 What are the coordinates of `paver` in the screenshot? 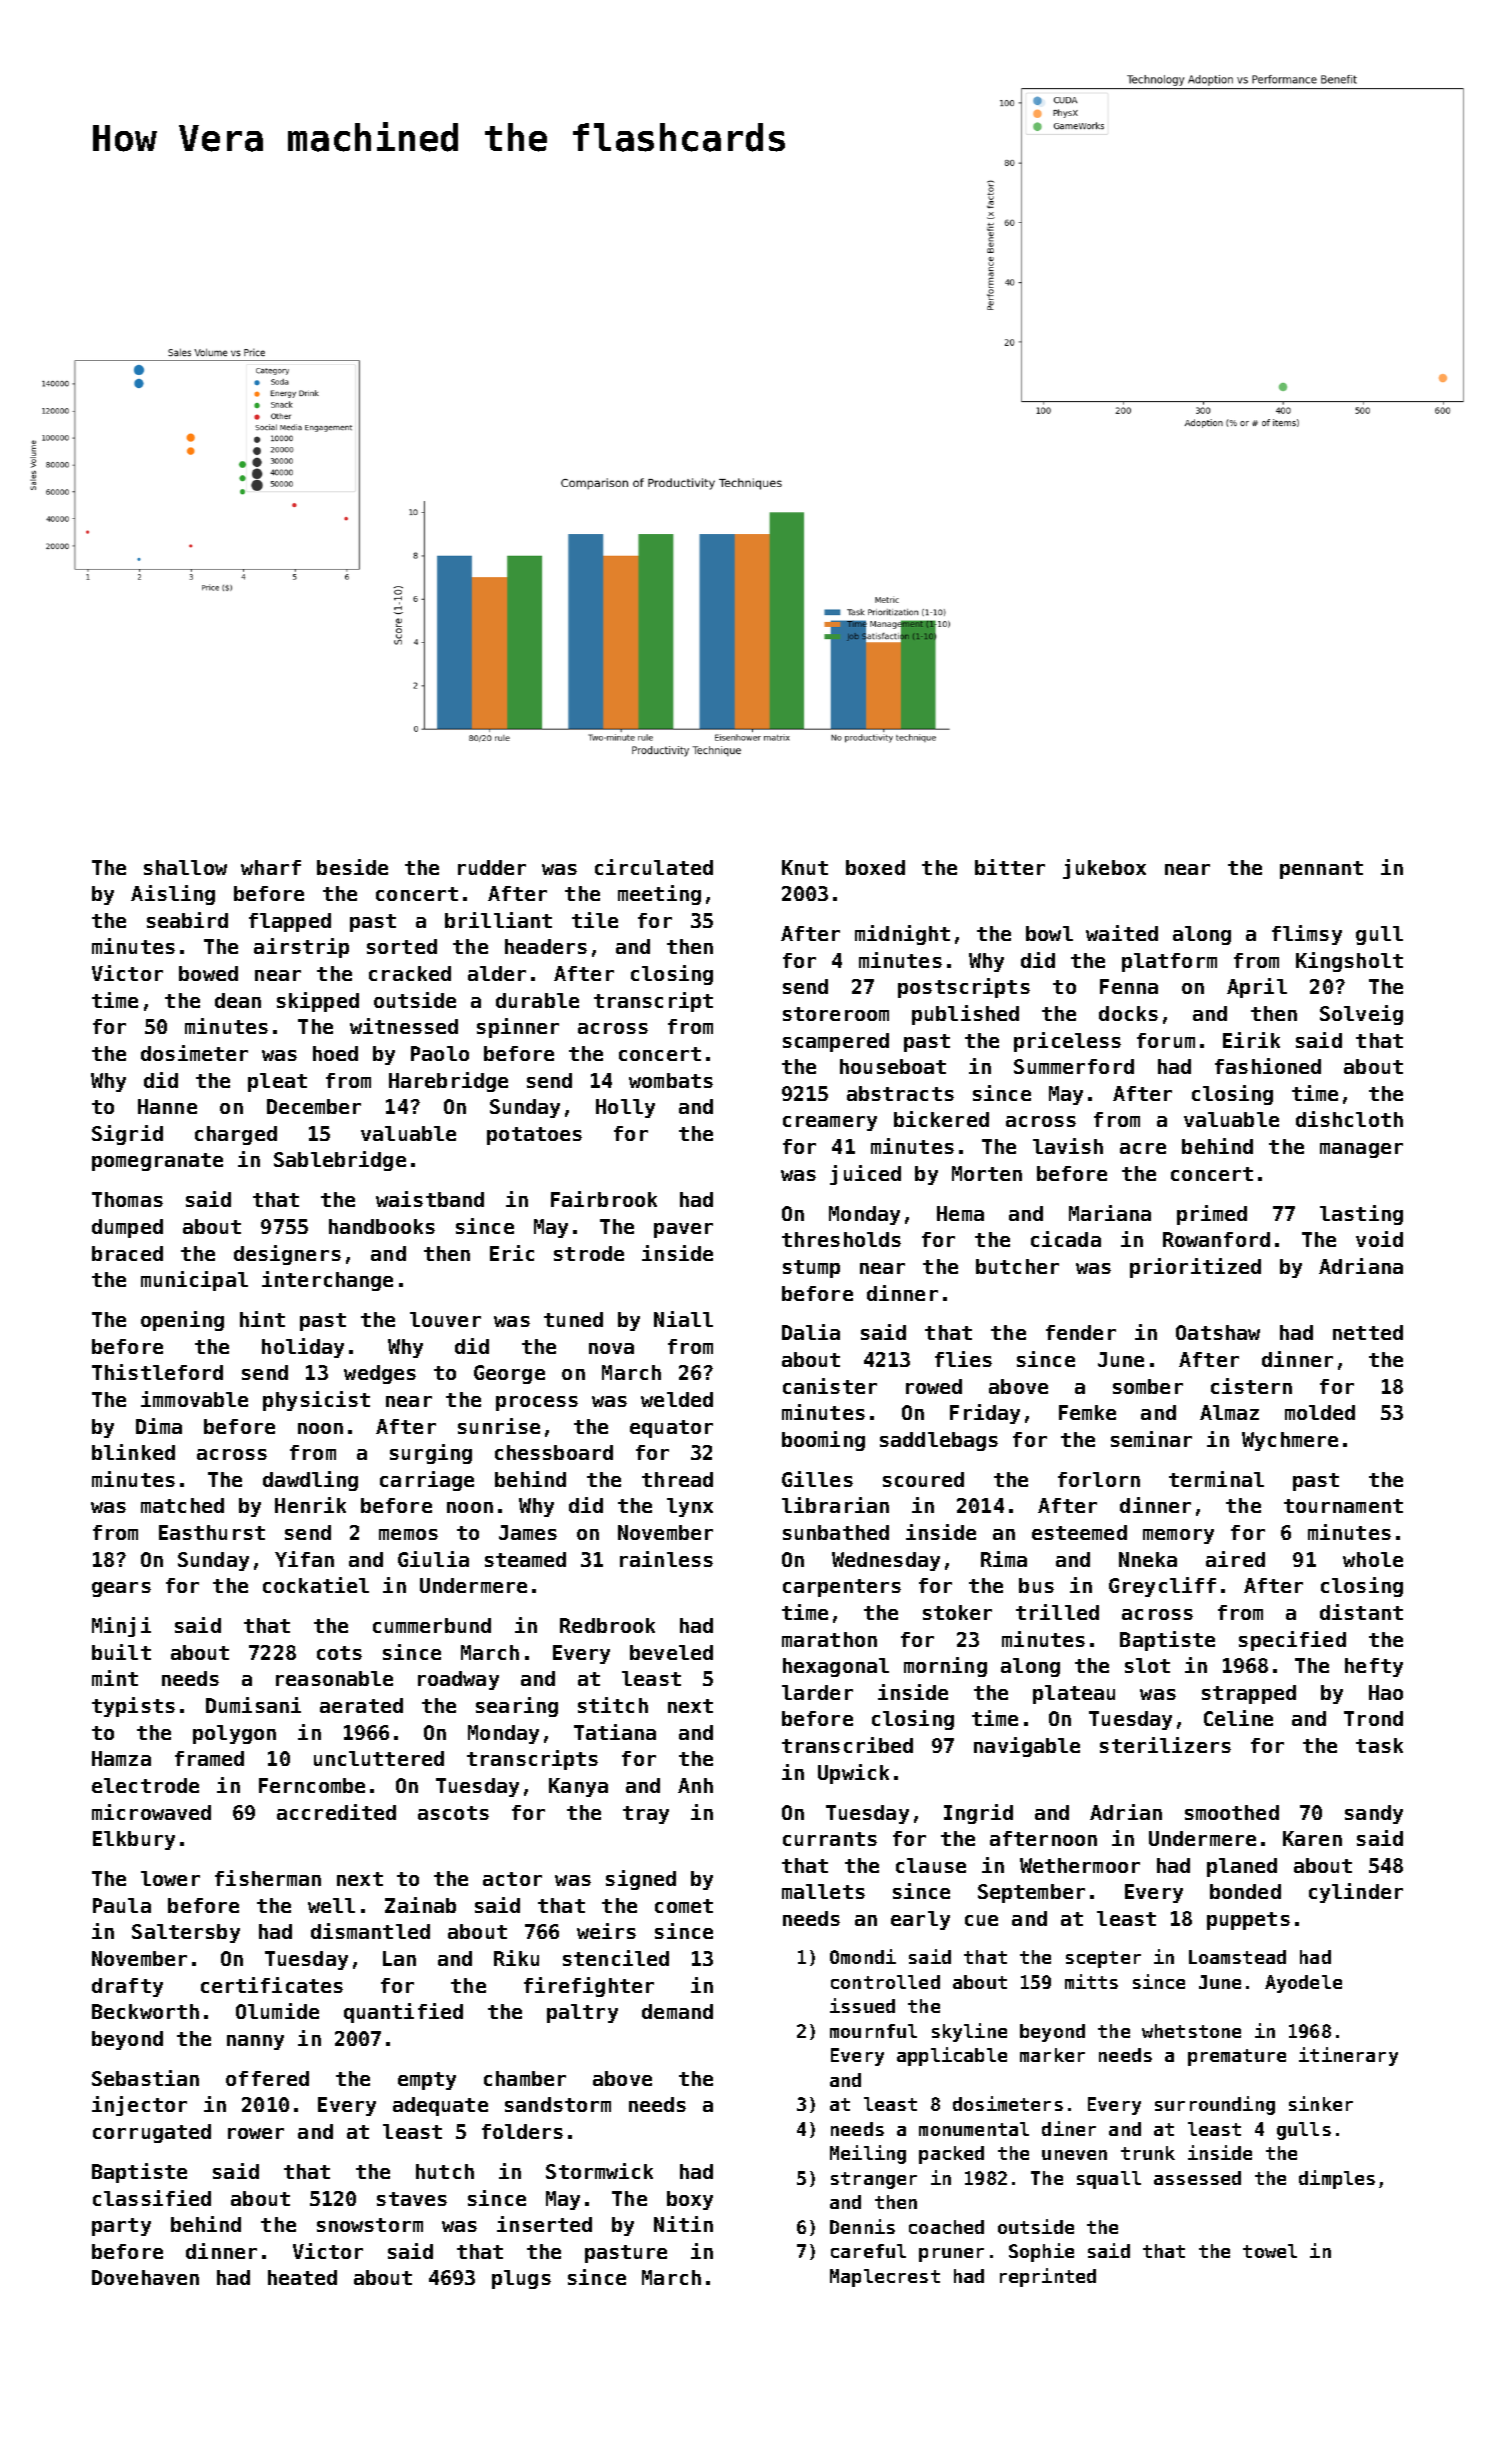 It's located at (683, 1230).
